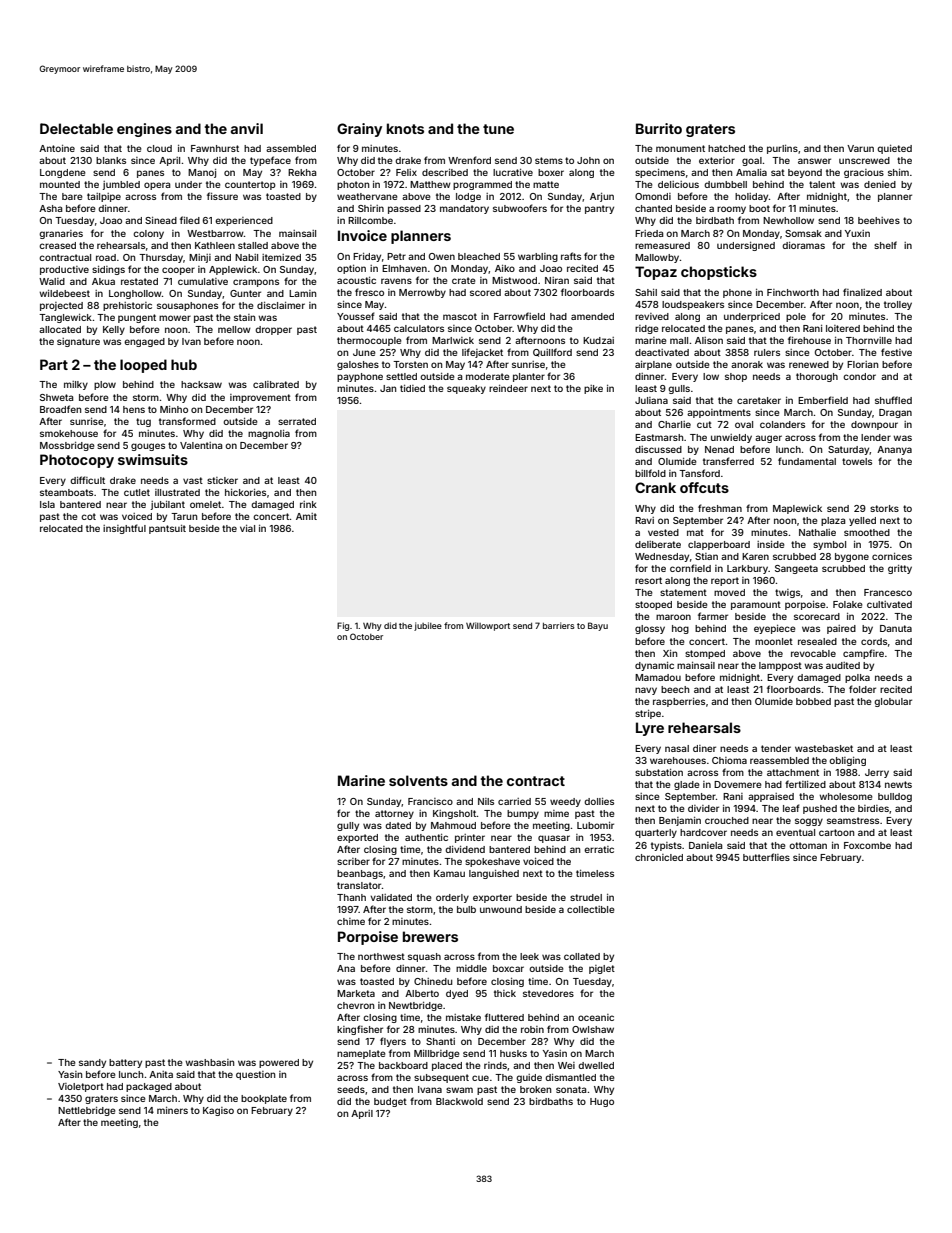 The image size is (952, 1233). I want to click on tune, so click(498, 129).
